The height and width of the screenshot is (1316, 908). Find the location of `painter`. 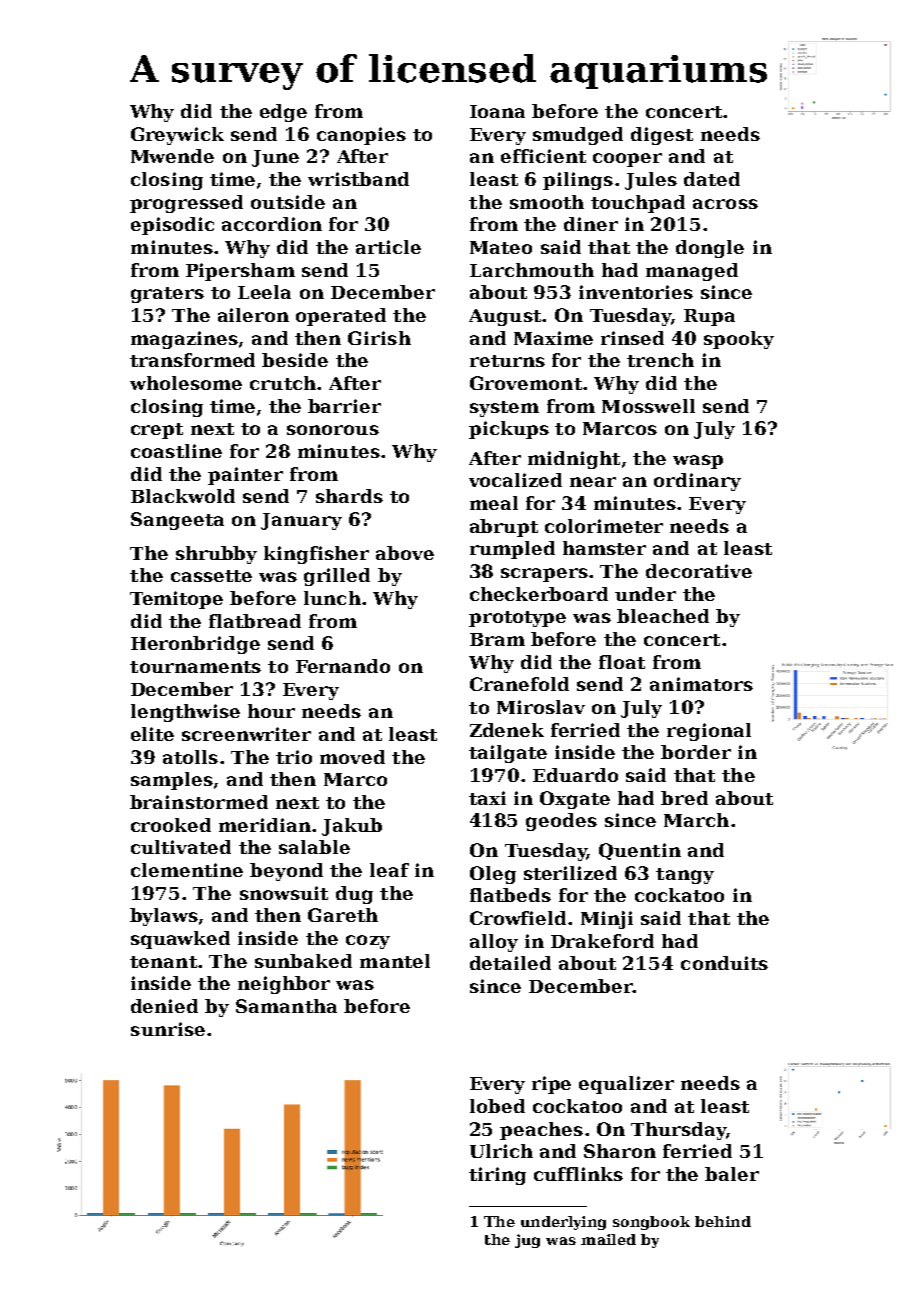

painter is located at coordinates (245, 476).
